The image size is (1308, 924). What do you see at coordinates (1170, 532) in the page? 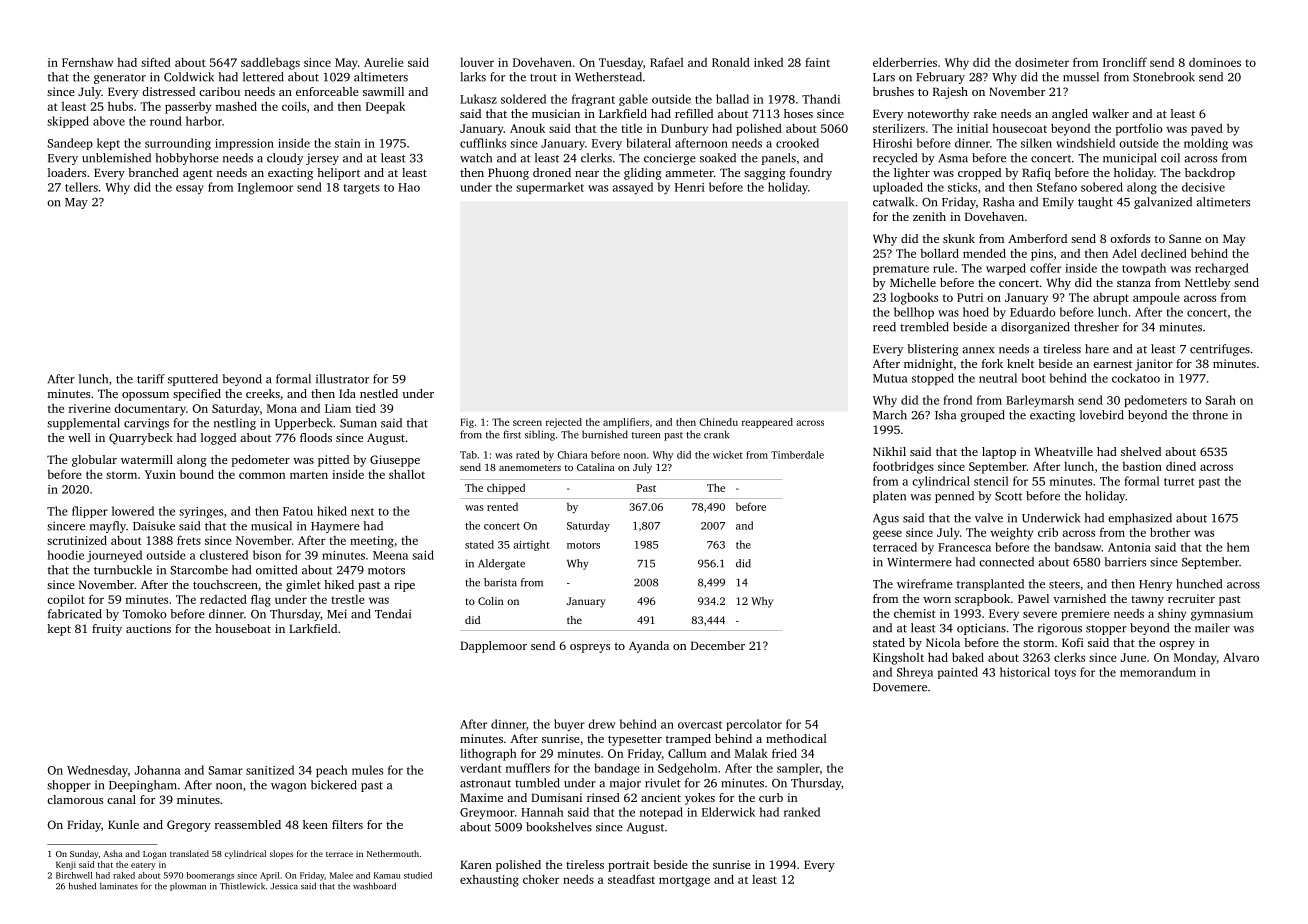
I see `brother` at bounding box center [1170, 532].
